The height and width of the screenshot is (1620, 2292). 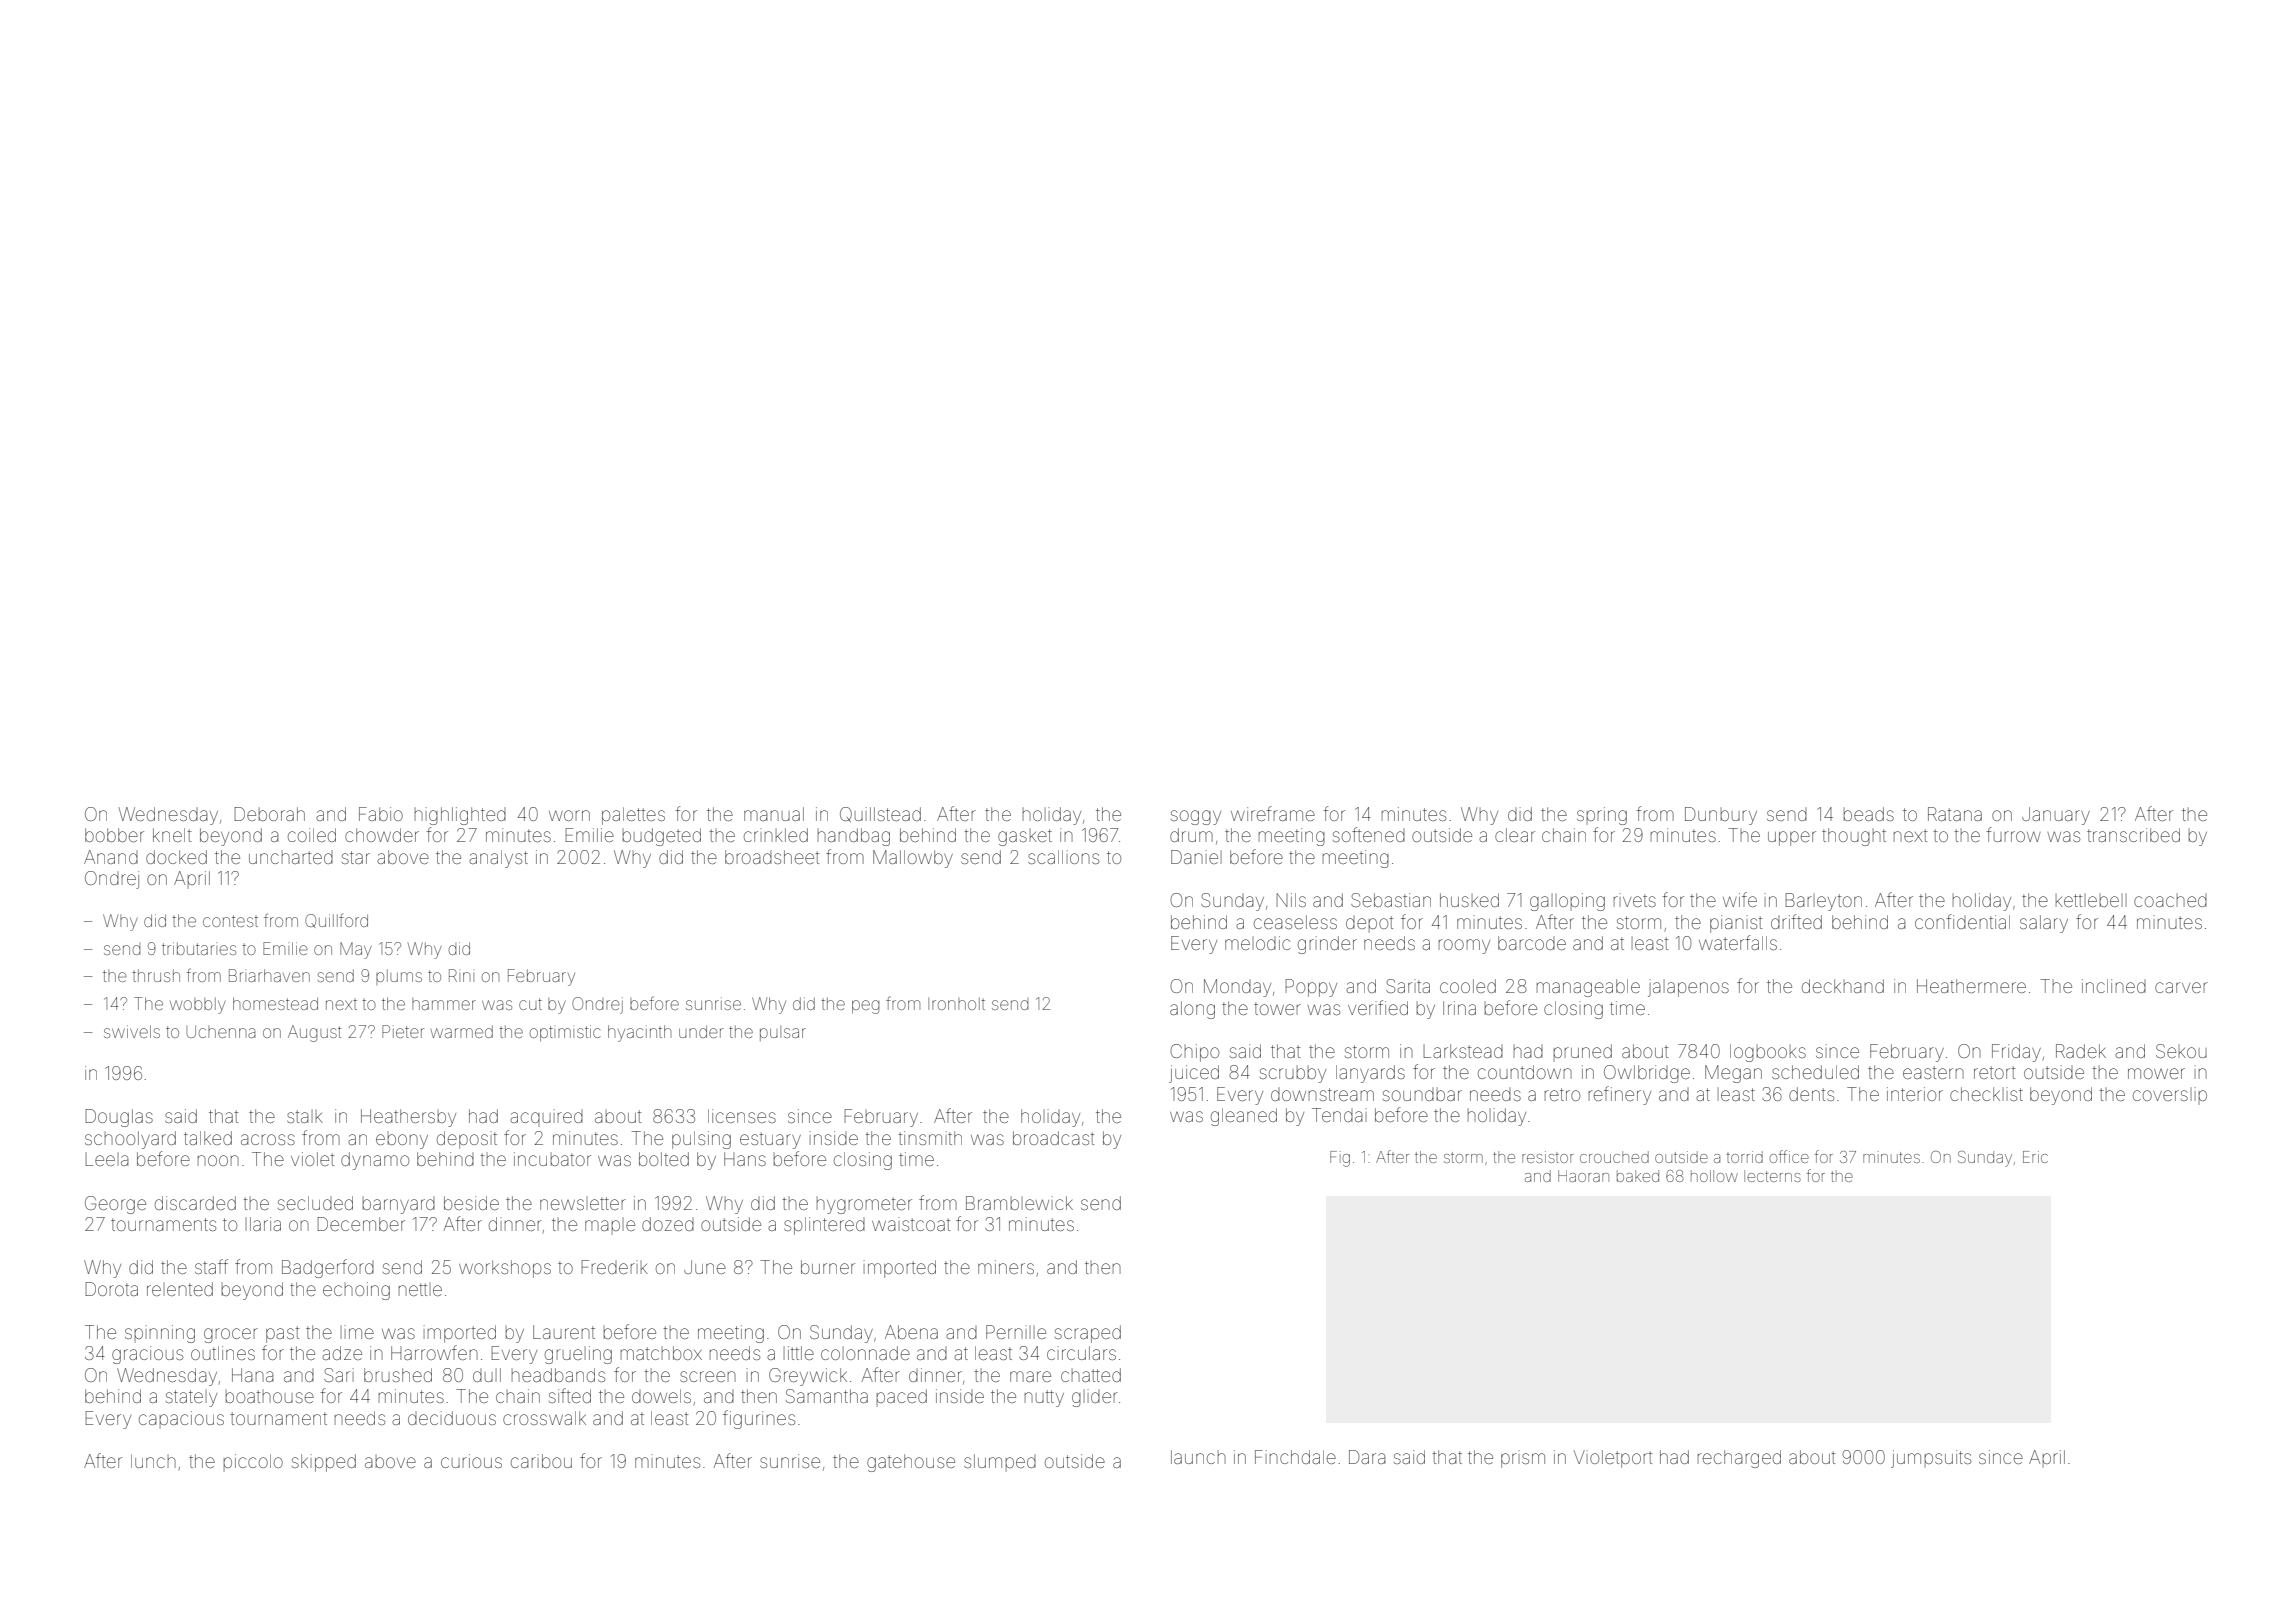 I want to click on Ratana, so click(x=1955, y=814).
